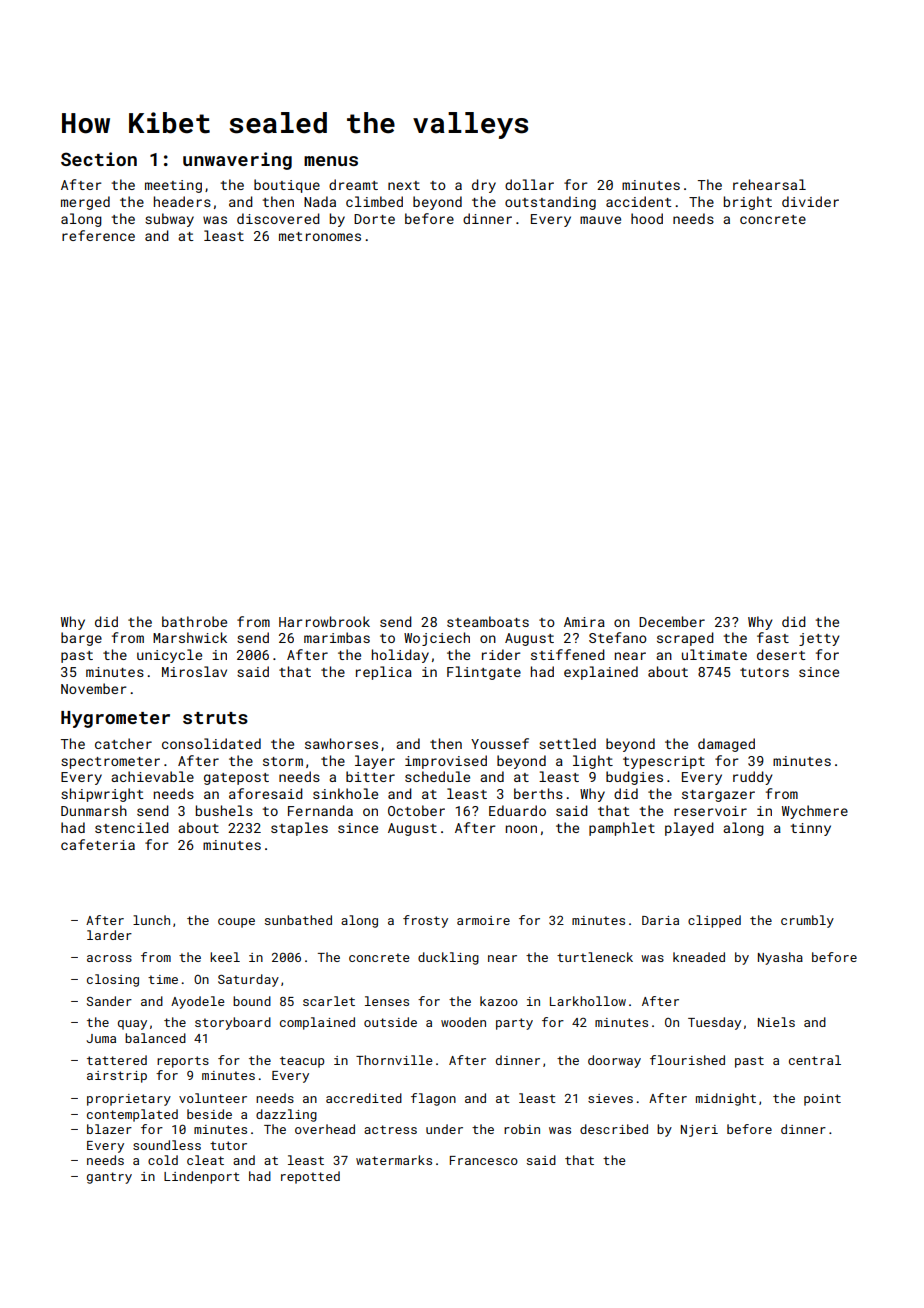 Image resolution: width=924 pixels, height=1308 pixels. What do you see at coordinates (110, 763) in the screenshot?
I see `spectrometer` at bounding box center [110, 763].
